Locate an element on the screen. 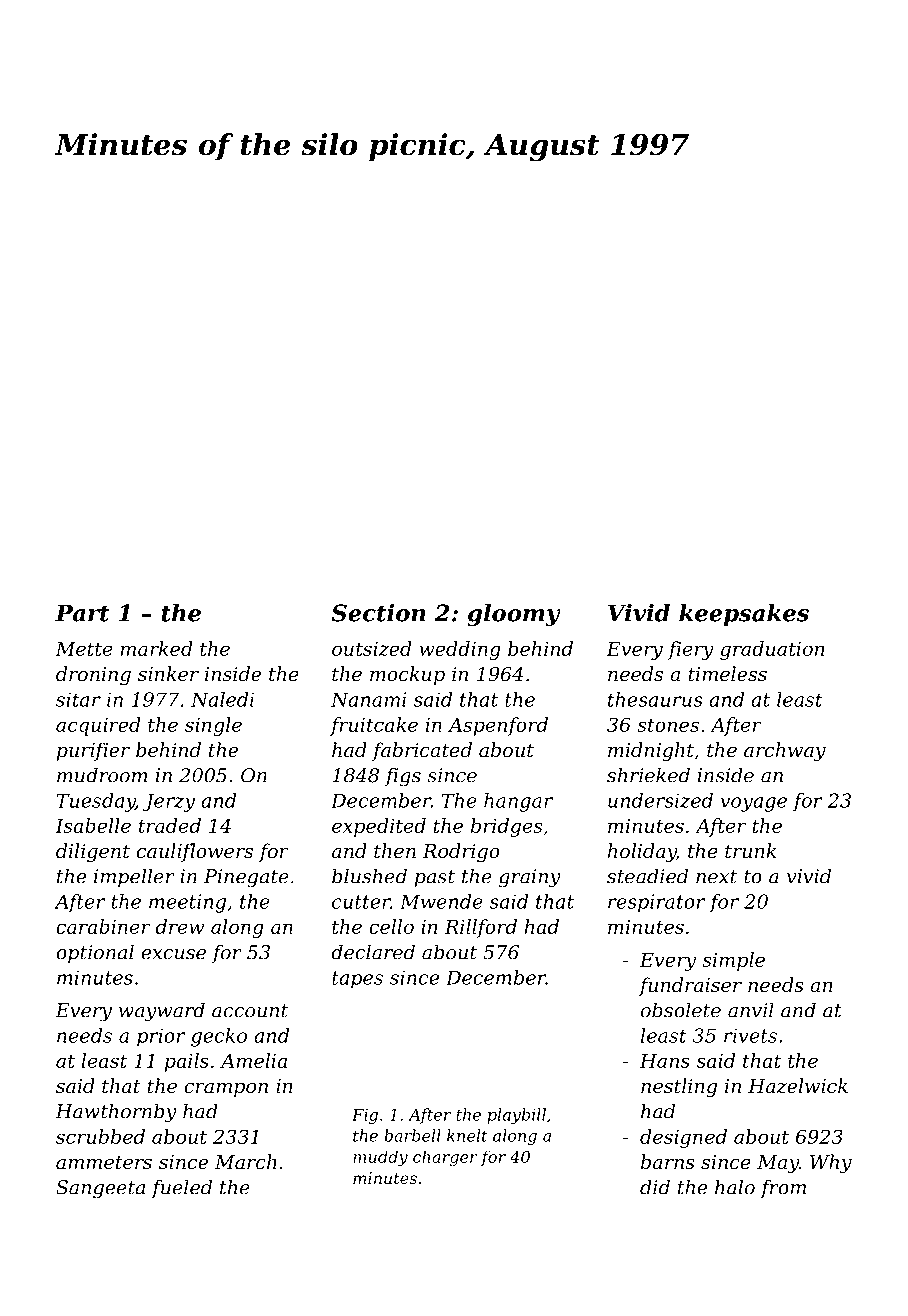  Hazelwick is located at coordinates (798, 1086).
